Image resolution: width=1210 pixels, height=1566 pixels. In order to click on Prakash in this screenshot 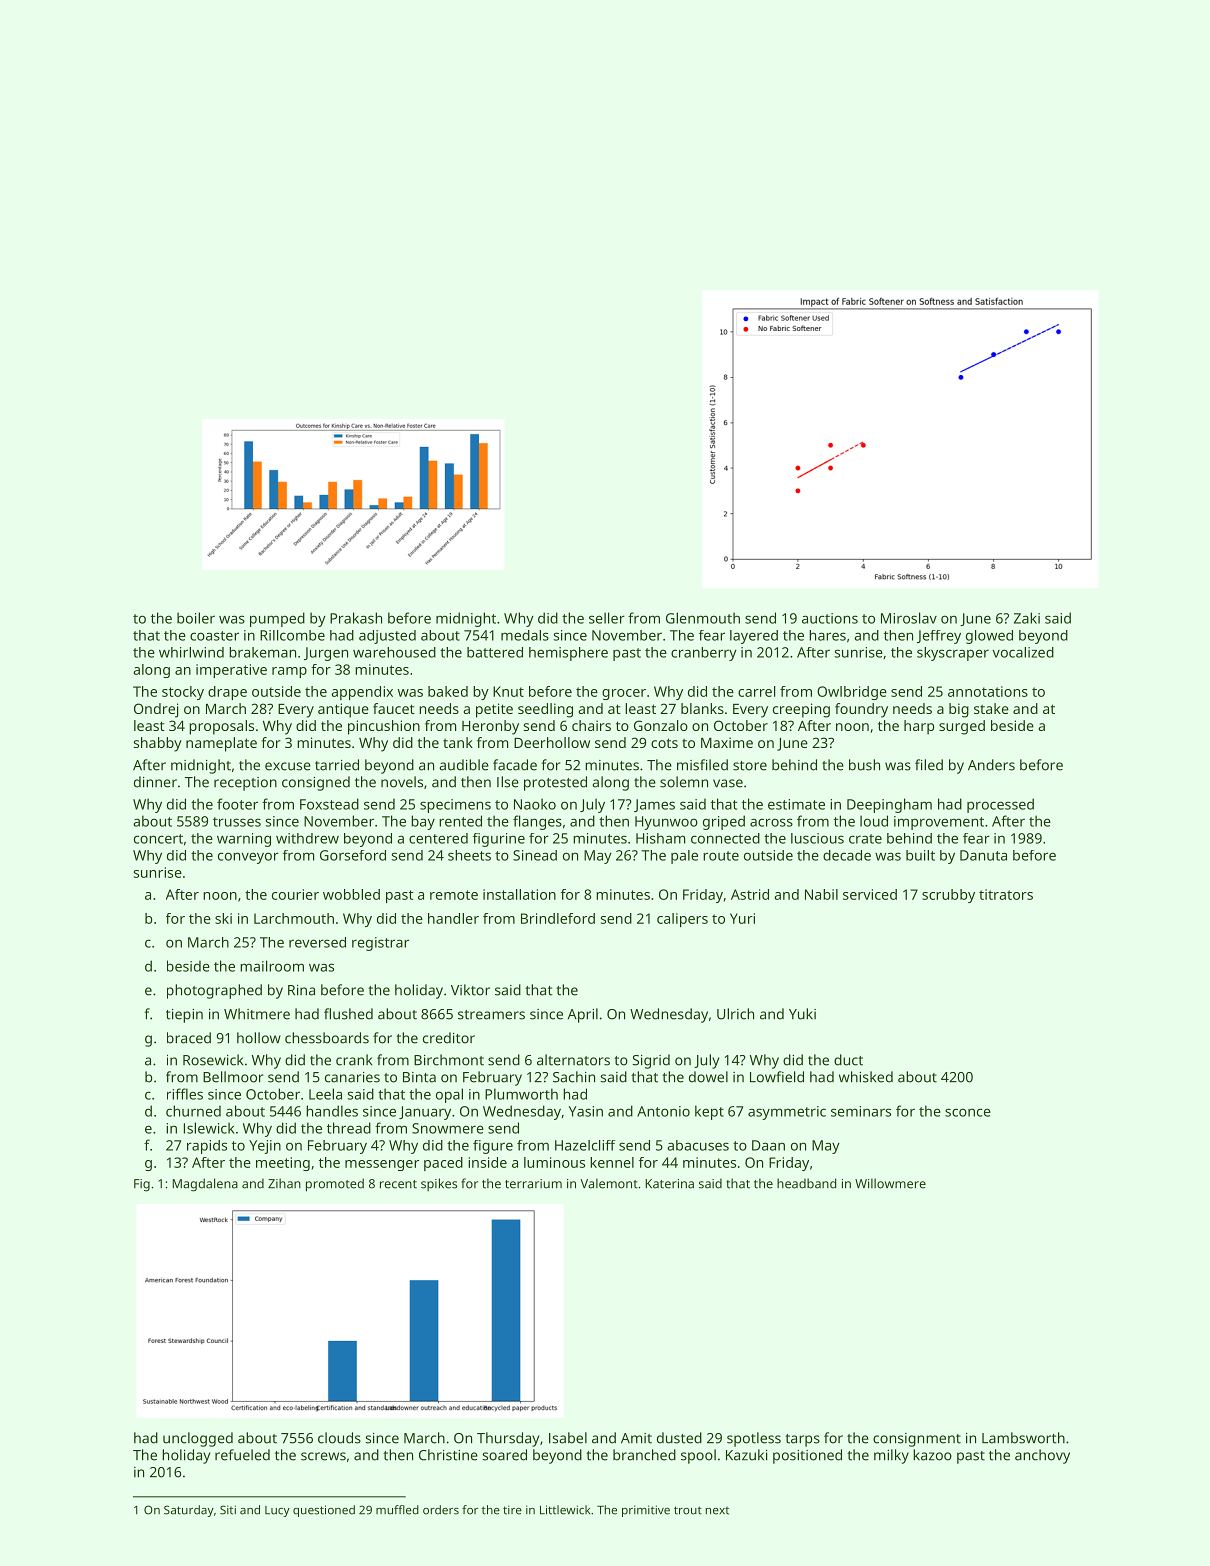, I will do `click(356, 618)`.
